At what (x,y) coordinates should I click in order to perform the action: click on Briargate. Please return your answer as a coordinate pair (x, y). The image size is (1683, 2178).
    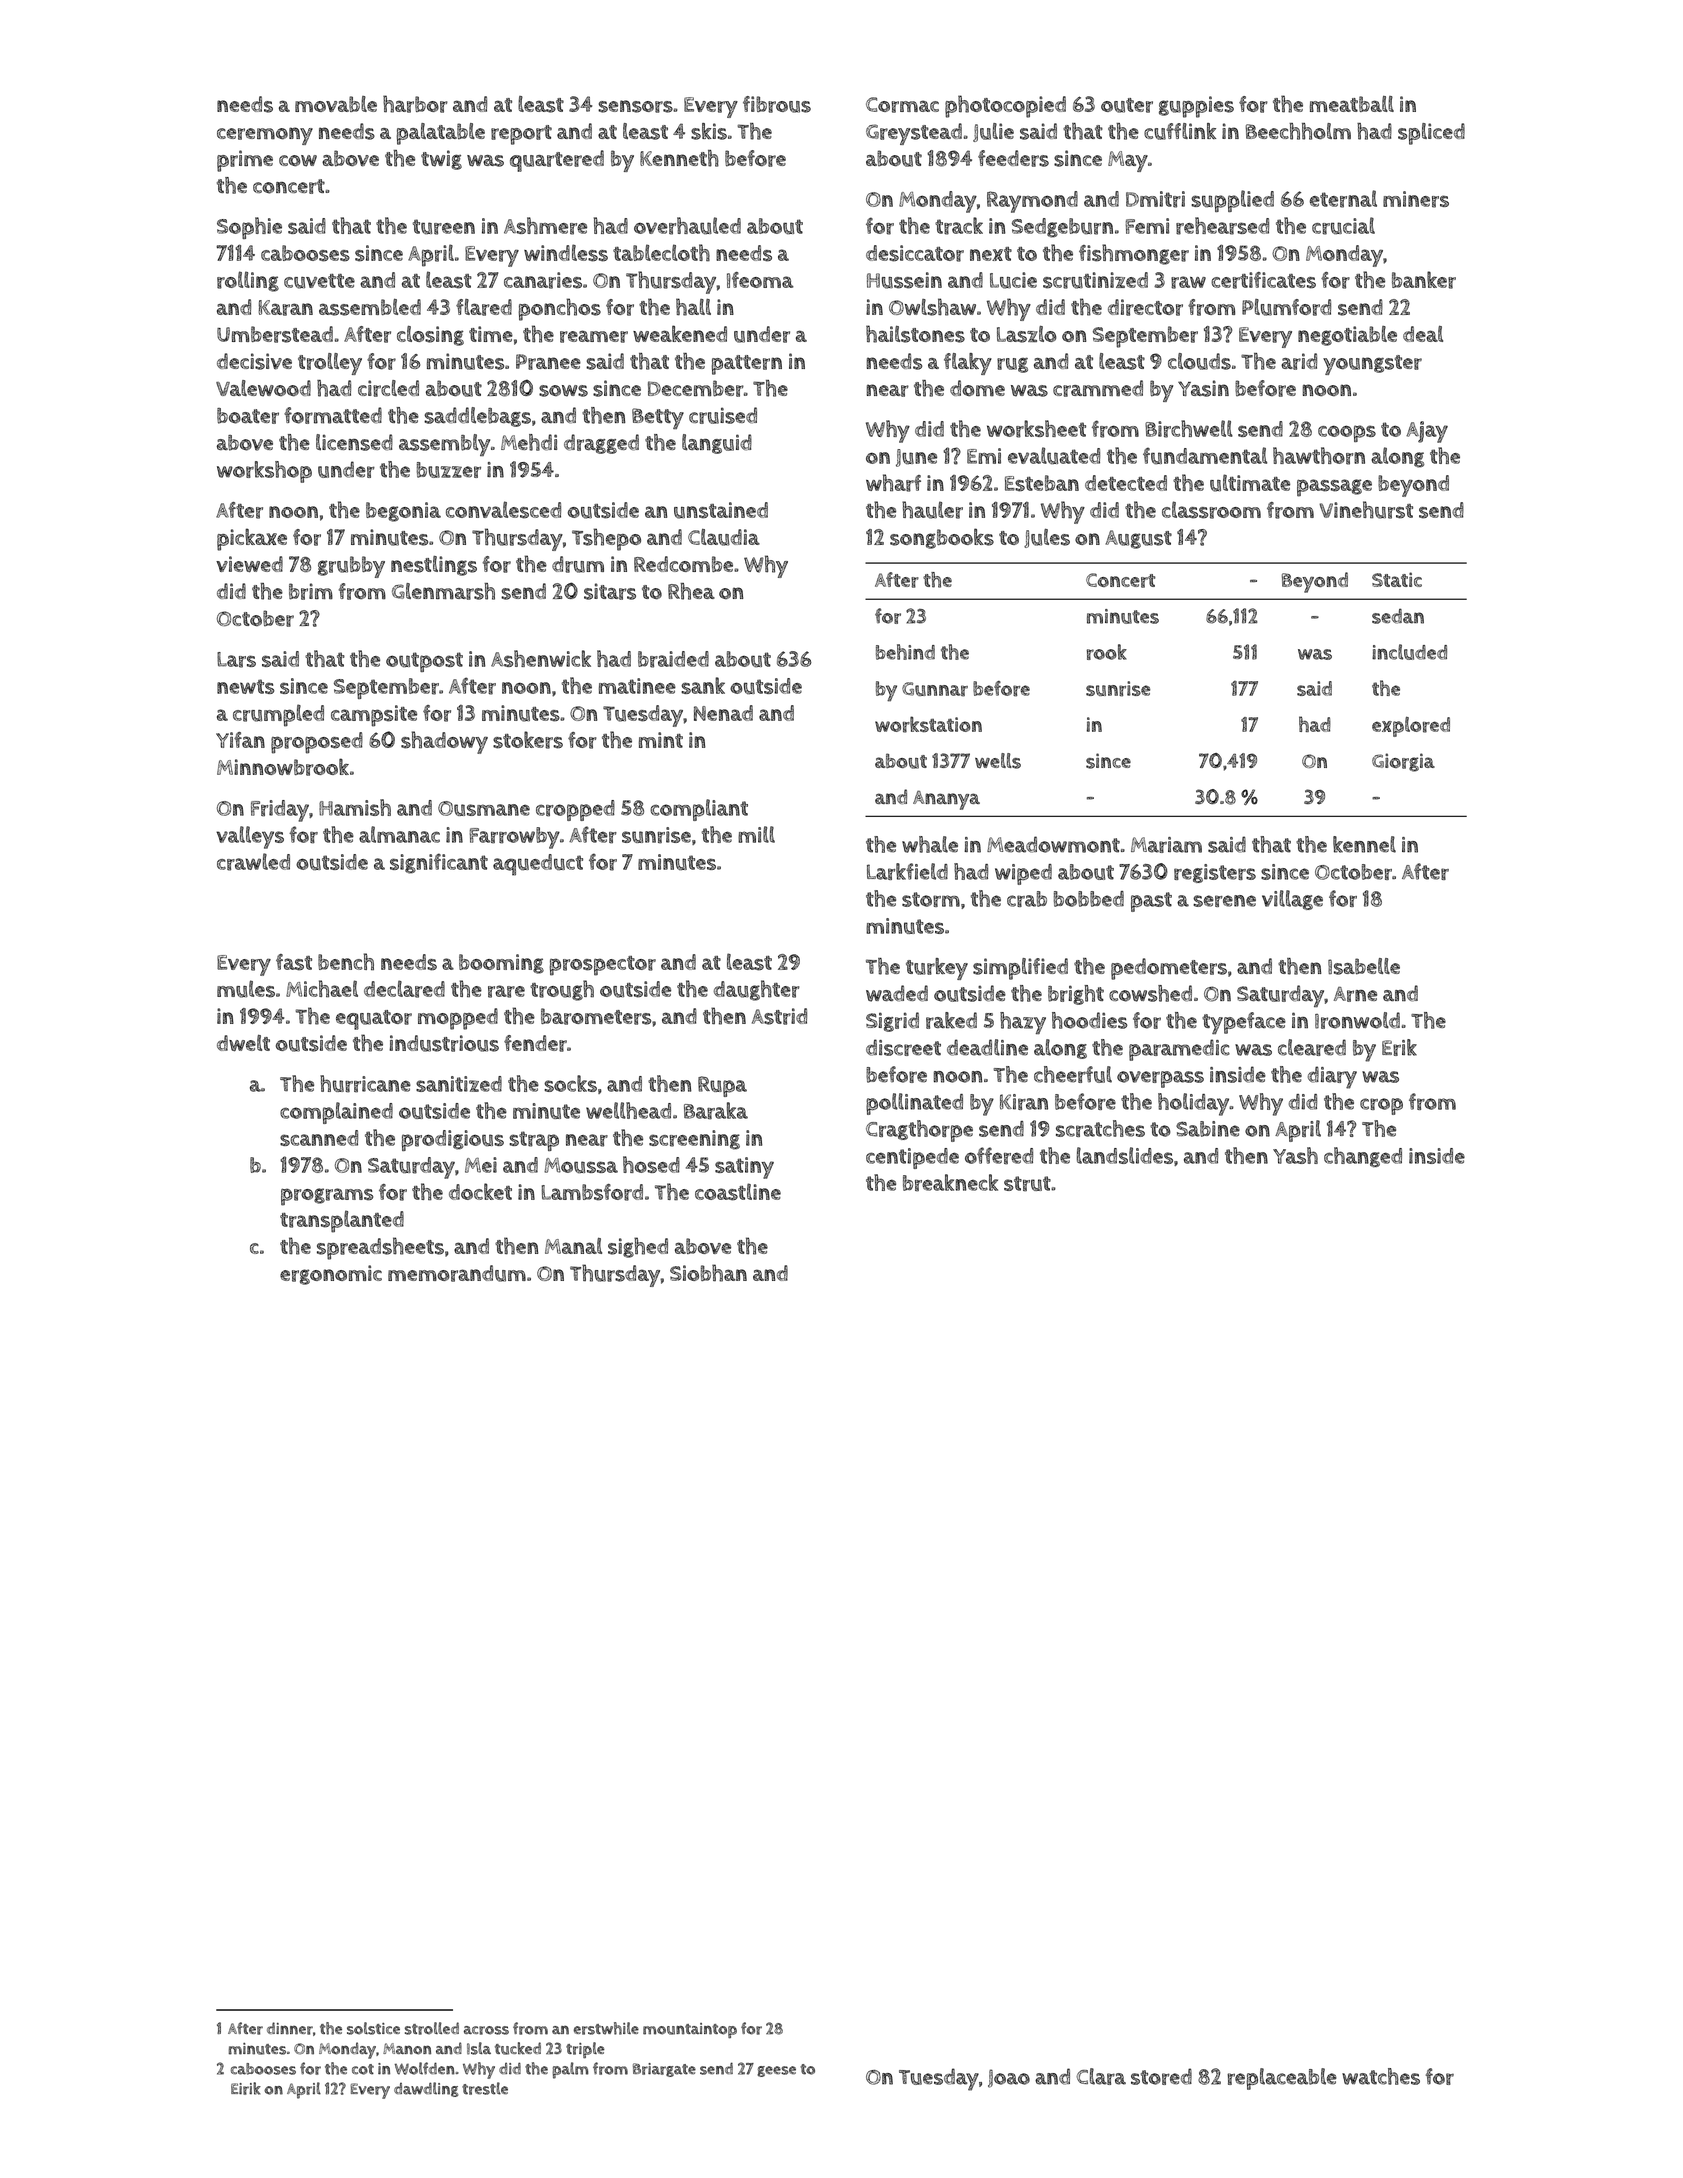
    Looking at the image, I should click on (664, 2070).
